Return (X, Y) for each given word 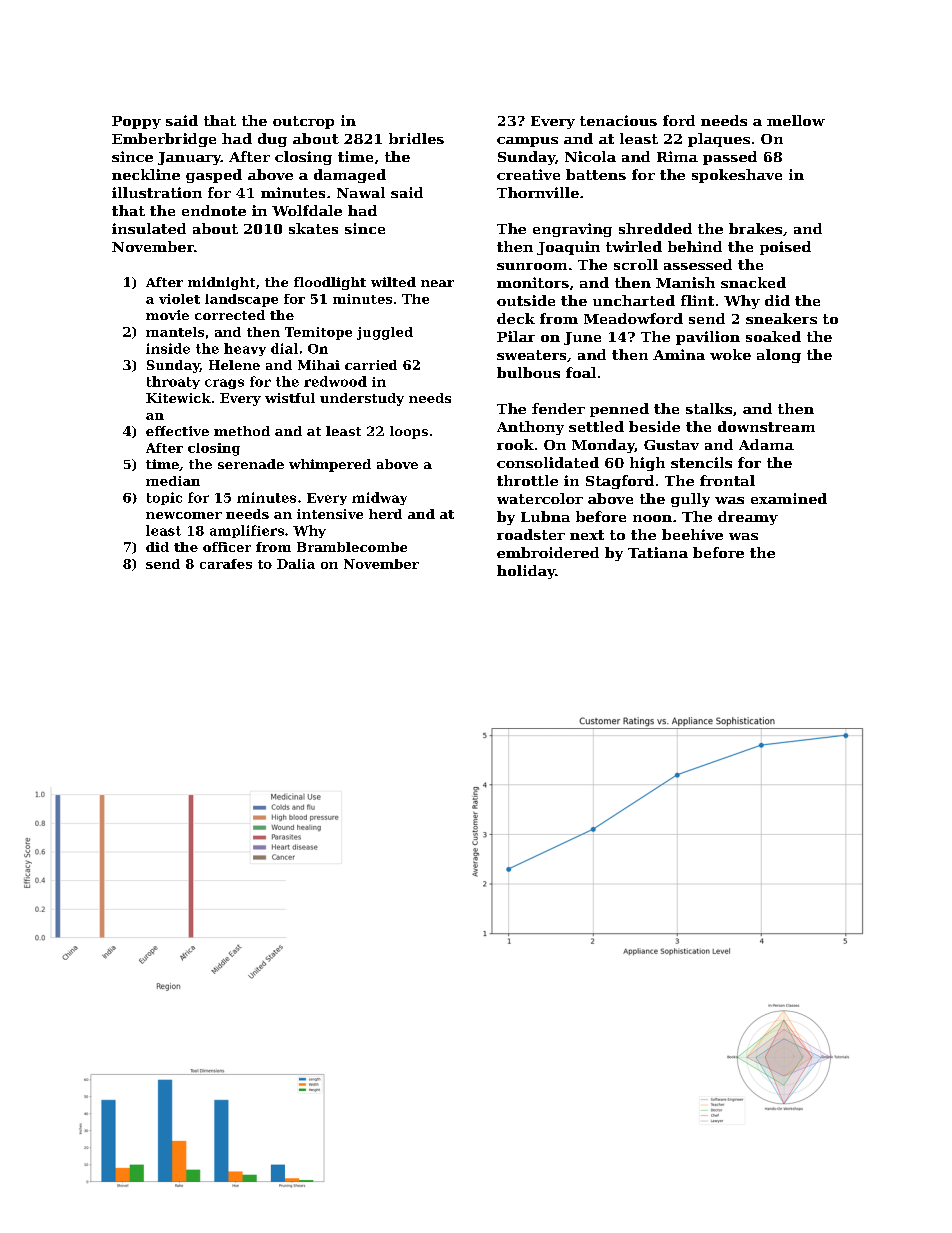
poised (785, 248)
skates (313, 228)
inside (168, 348)
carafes (226, 564)
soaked (773, 336)
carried (371, 365)
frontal (727, 480)
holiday (526, 572)
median (173, 481)
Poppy (136, 122)
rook (515, 444)
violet (179, 299)
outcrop (303, 122)
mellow (796, 120)
